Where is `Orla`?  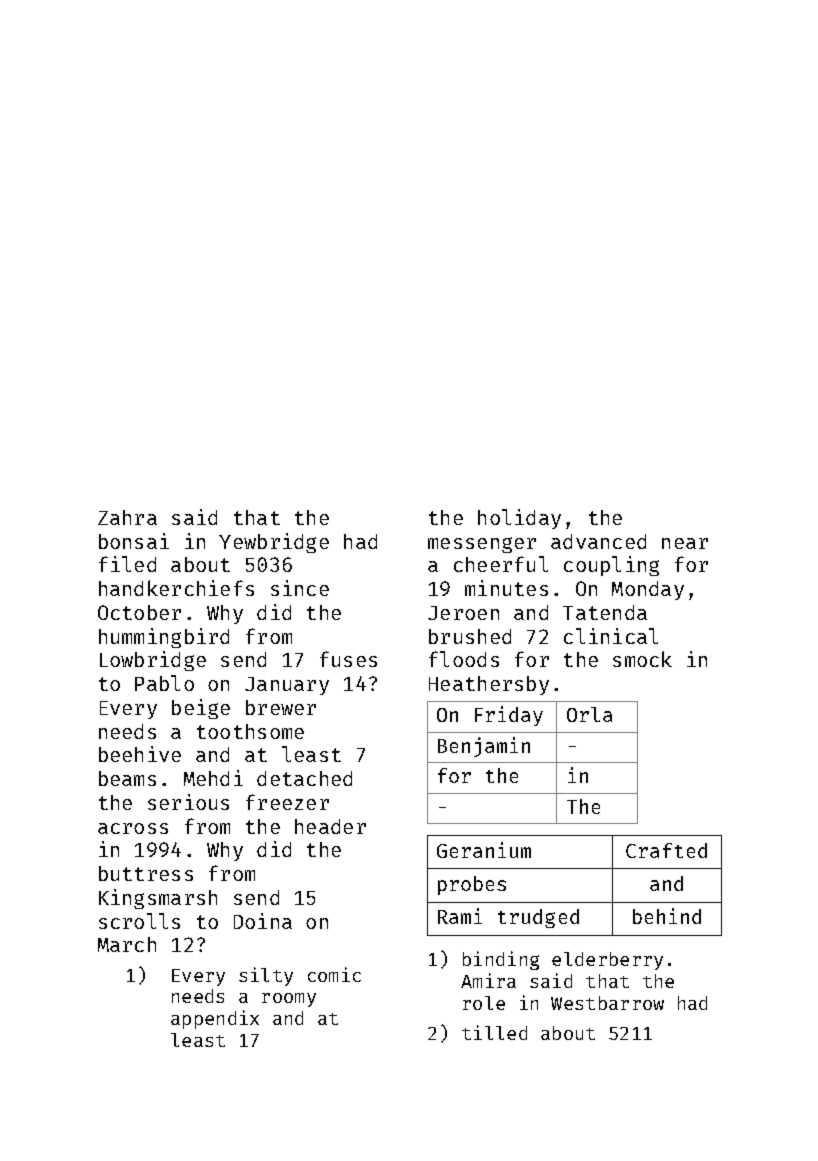
Orla is located at coordinates (589, 714).
